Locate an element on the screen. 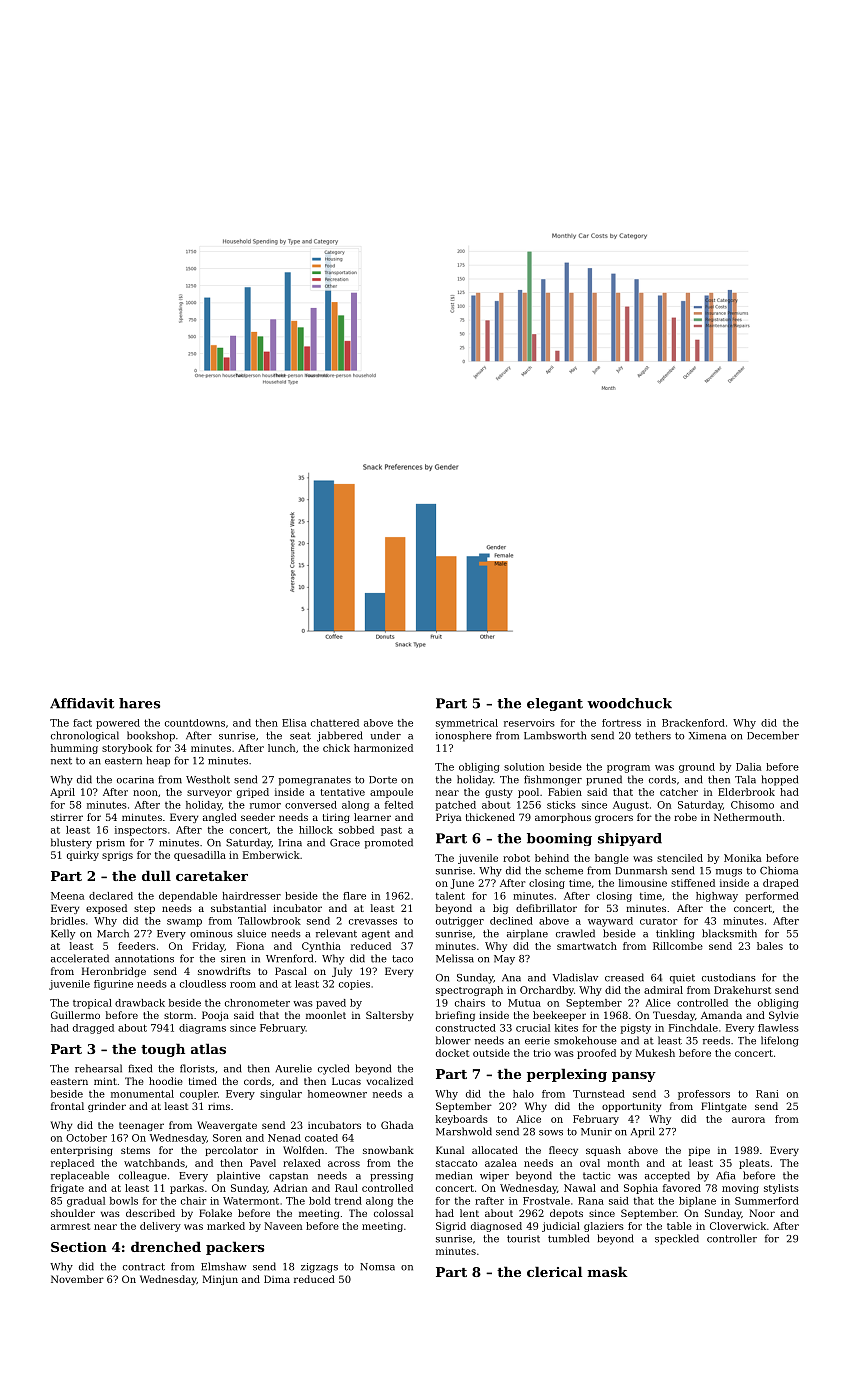  oval is located at coordinates (590, 1163).
